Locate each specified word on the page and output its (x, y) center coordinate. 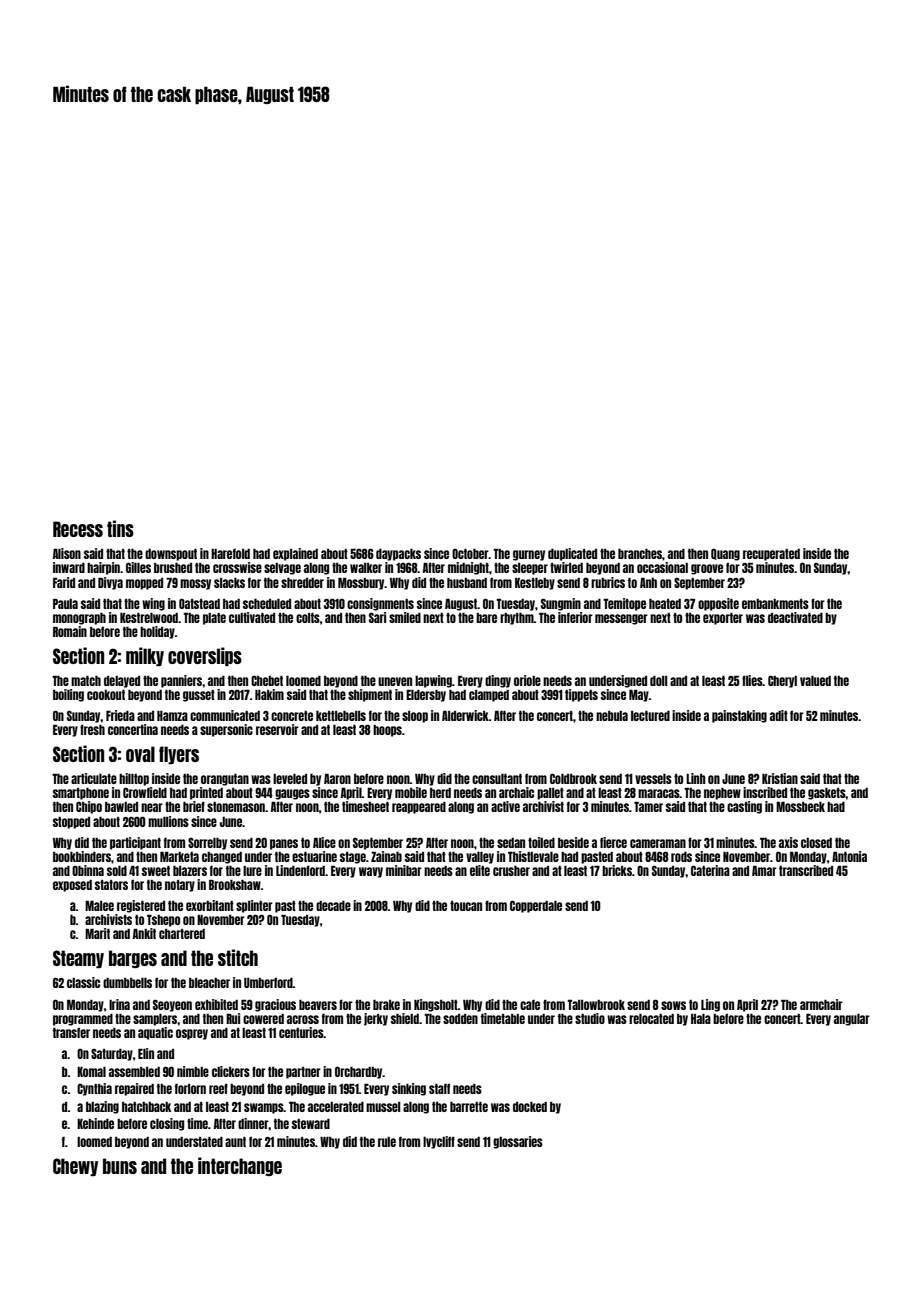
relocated (651, 1019)
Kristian (780, 778)
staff (439, 1088)
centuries (301, 1032)
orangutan (225, 780)
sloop (415, 717)
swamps (264, 1108)
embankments (775, 604)
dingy (498, 681)
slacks (229, 583)
